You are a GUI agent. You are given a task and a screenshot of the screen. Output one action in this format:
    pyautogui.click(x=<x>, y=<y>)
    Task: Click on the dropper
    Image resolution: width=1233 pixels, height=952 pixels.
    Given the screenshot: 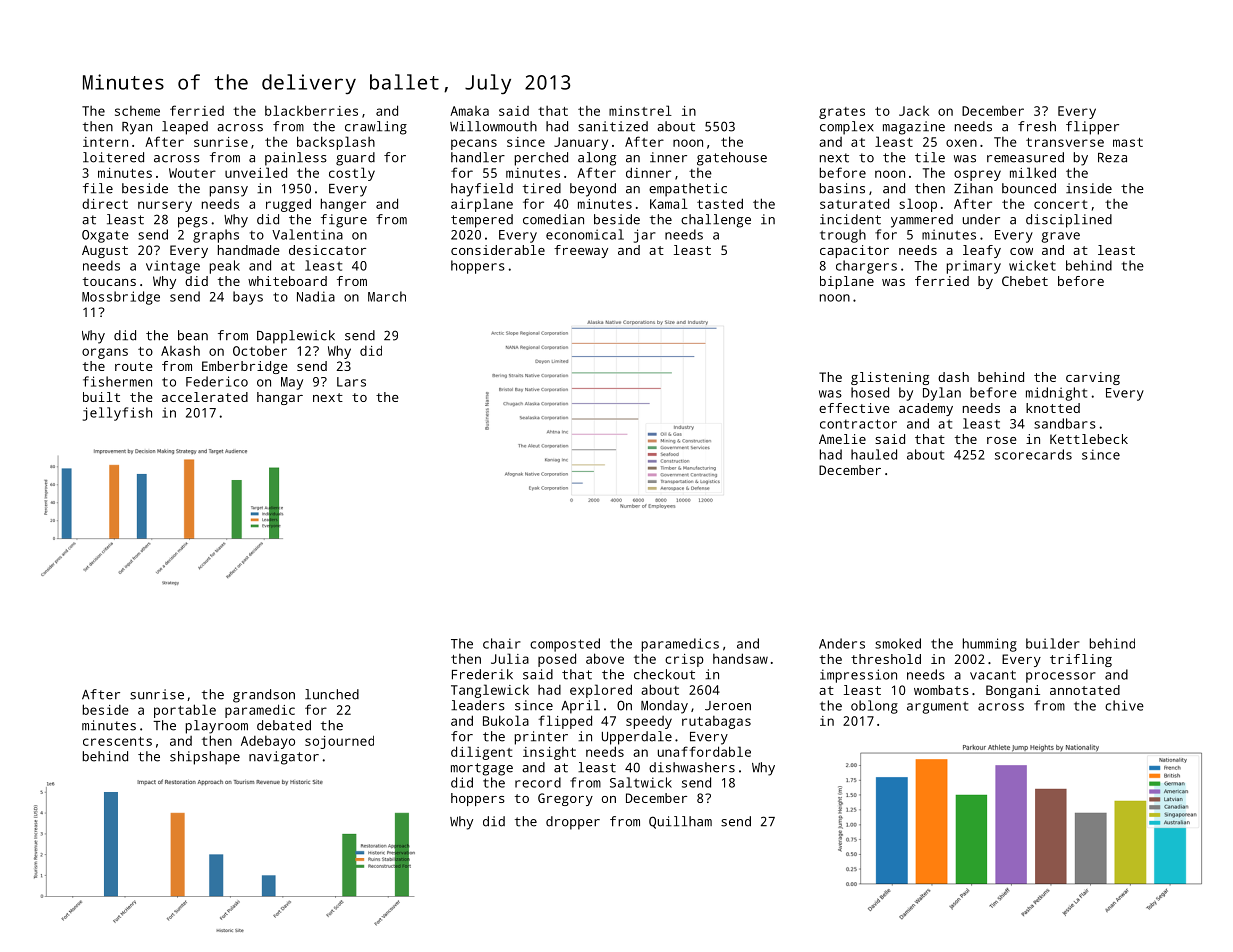 What is the action you would take?
    pyautogui.click(x=573, y=823)
